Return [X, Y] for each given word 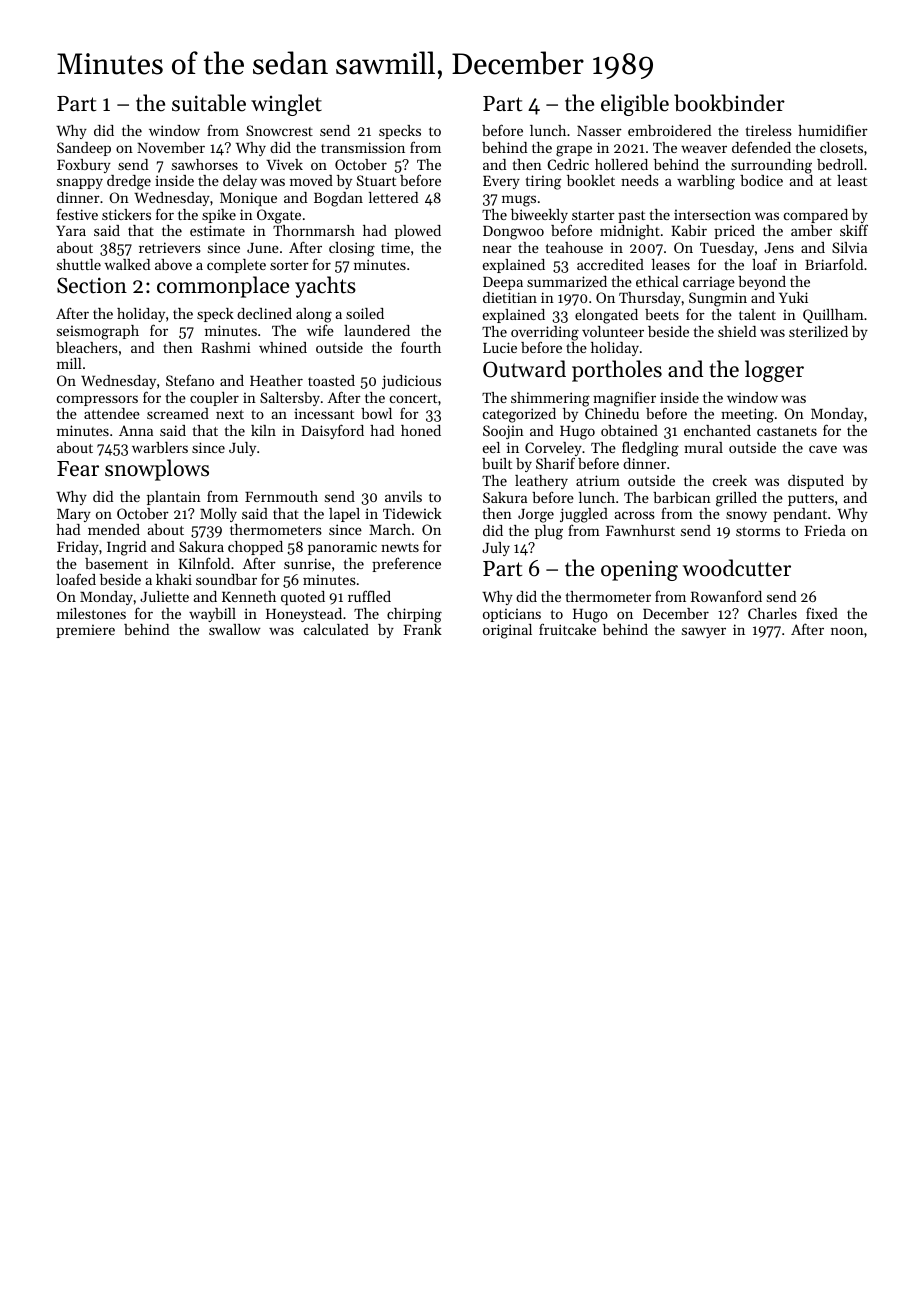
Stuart [376, 180]
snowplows [157, 470]
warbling [706, 182]
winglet [286, 105]
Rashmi [226, 347]
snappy [80, 183]
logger [774, 371]
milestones [91, 613]
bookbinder [729, 103]
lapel [344, 515]
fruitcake [567, 629]
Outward [524, 369]
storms [758, 531]
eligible [635, 105]
